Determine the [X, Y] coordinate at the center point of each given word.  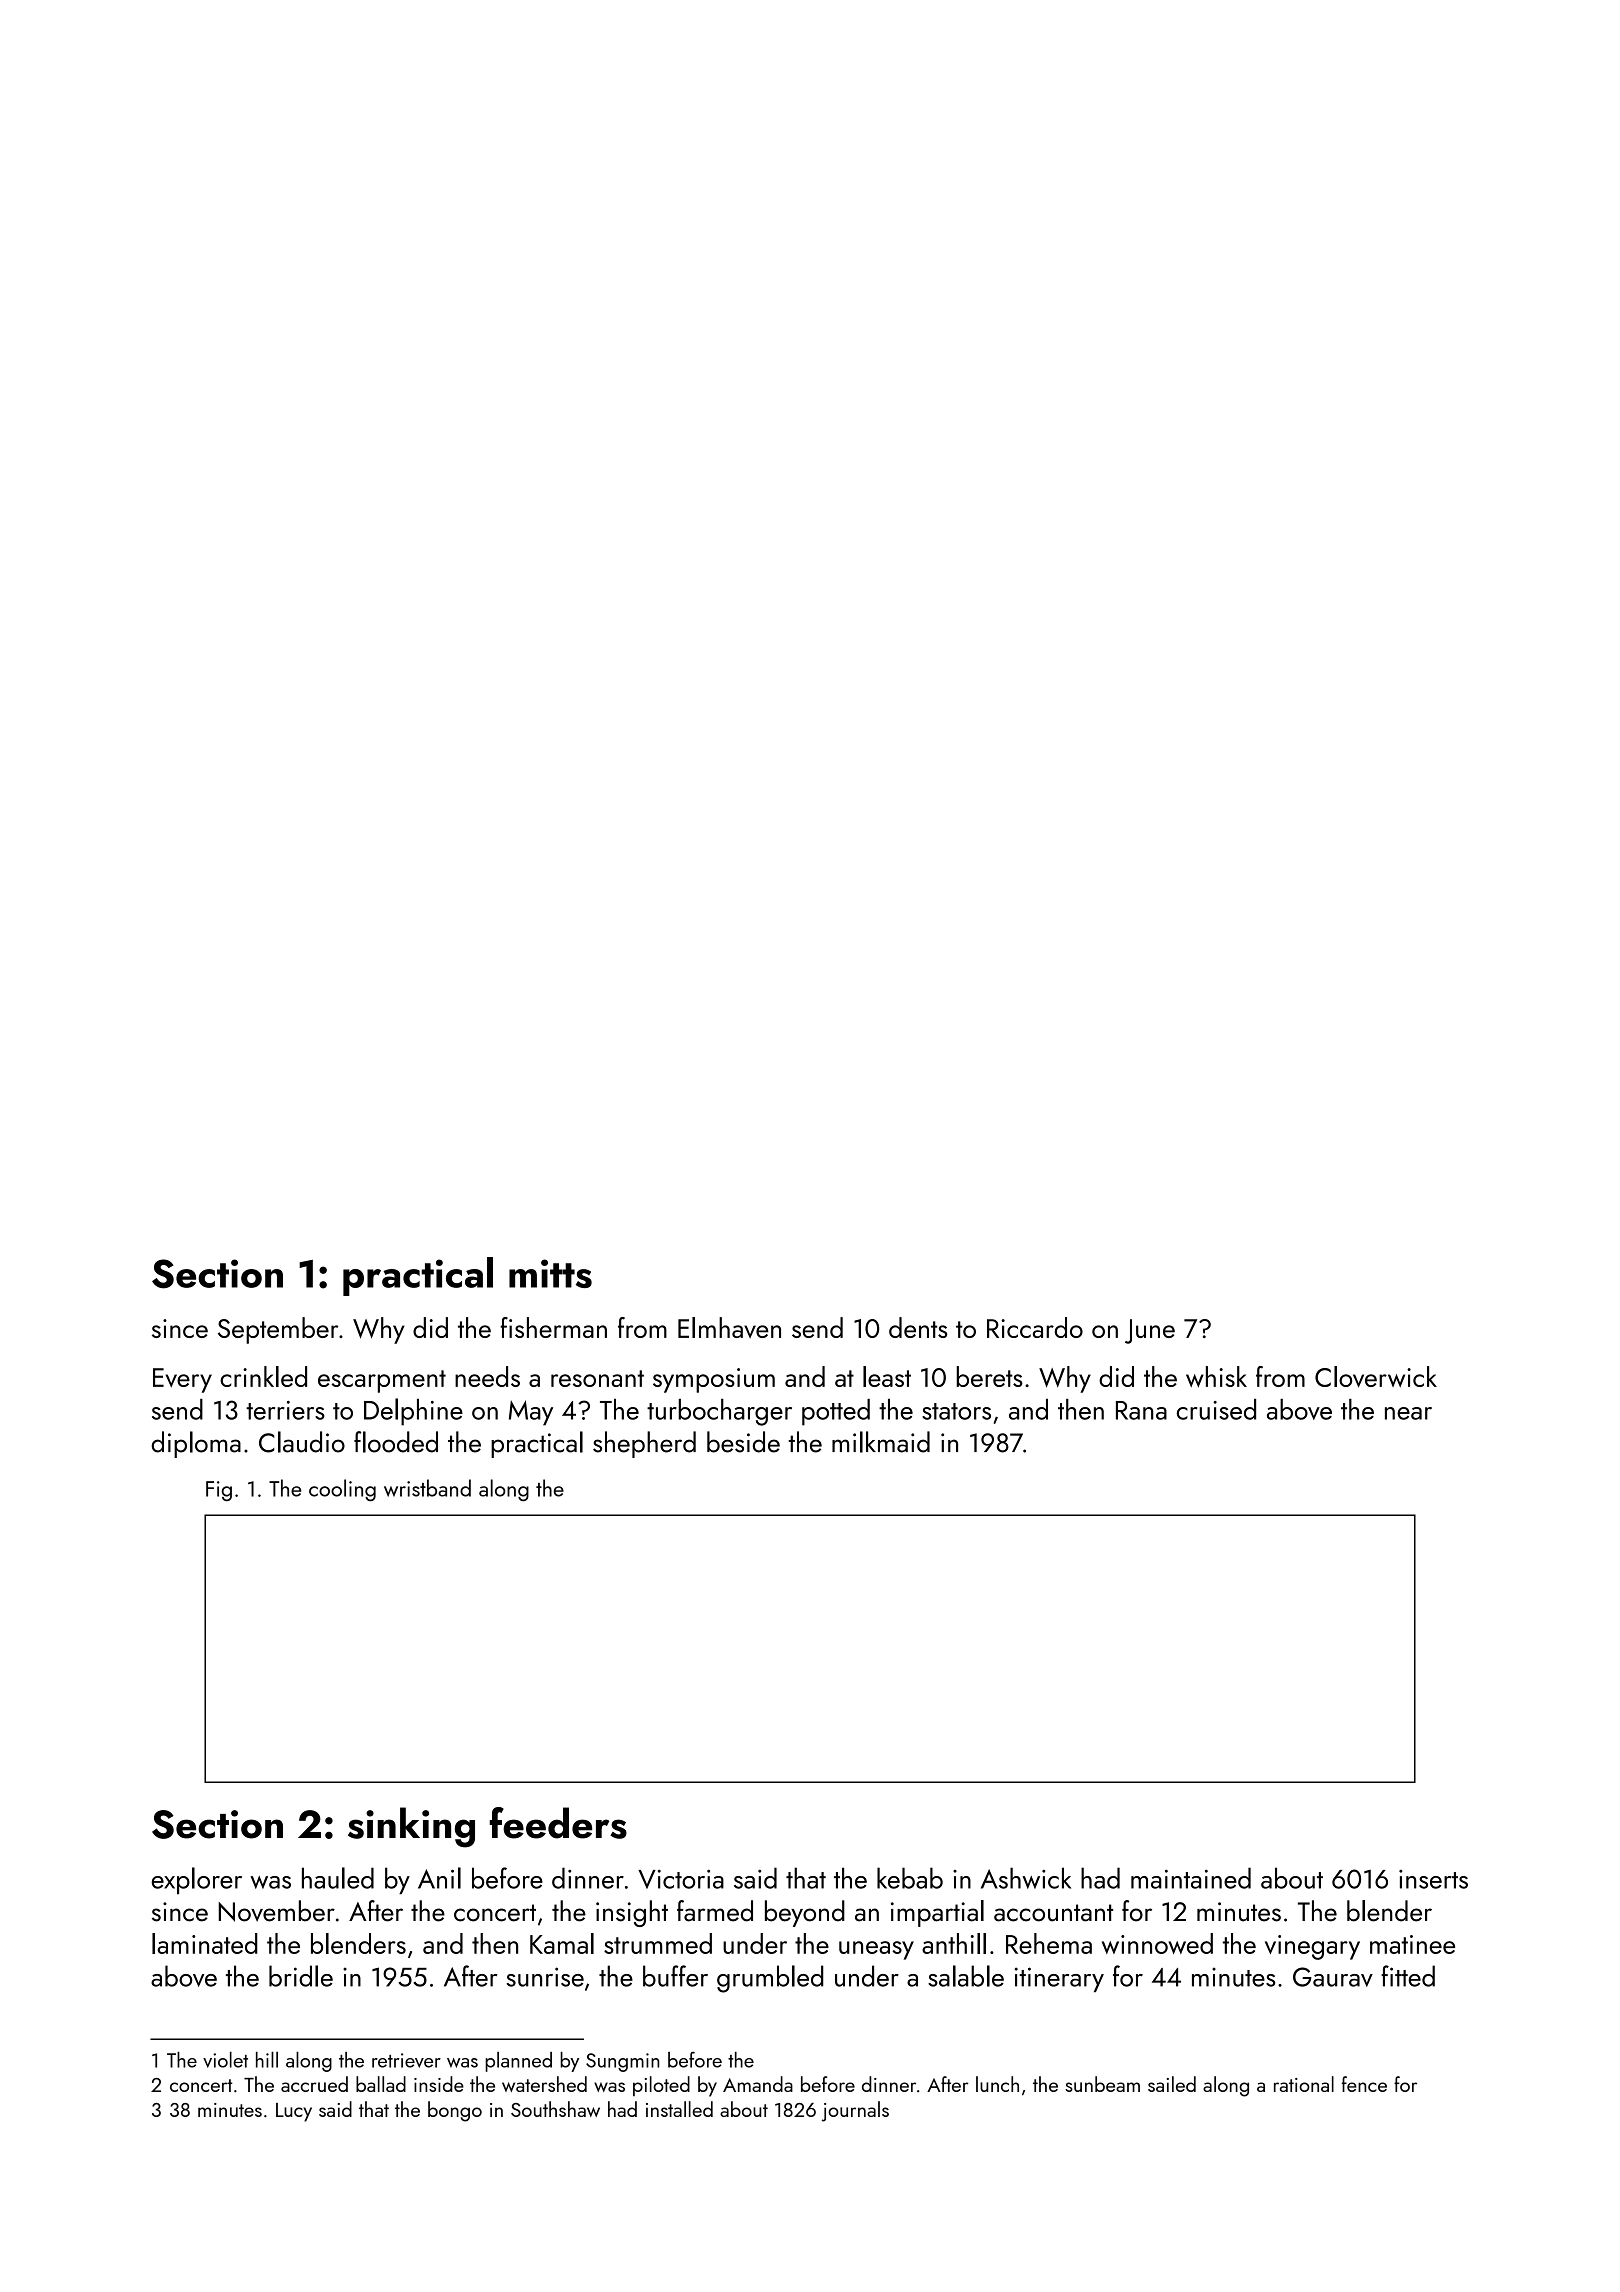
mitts [550, 1273]
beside [743, 1442]
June [1150, 1331]
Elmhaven [729, 1327]
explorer [196, 1881]
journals [855, 2111]
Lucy [294, 2112]
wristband [427, 1488]
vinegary [1312, 1947]
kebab [910, 1878]
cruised [1216, 1409]
